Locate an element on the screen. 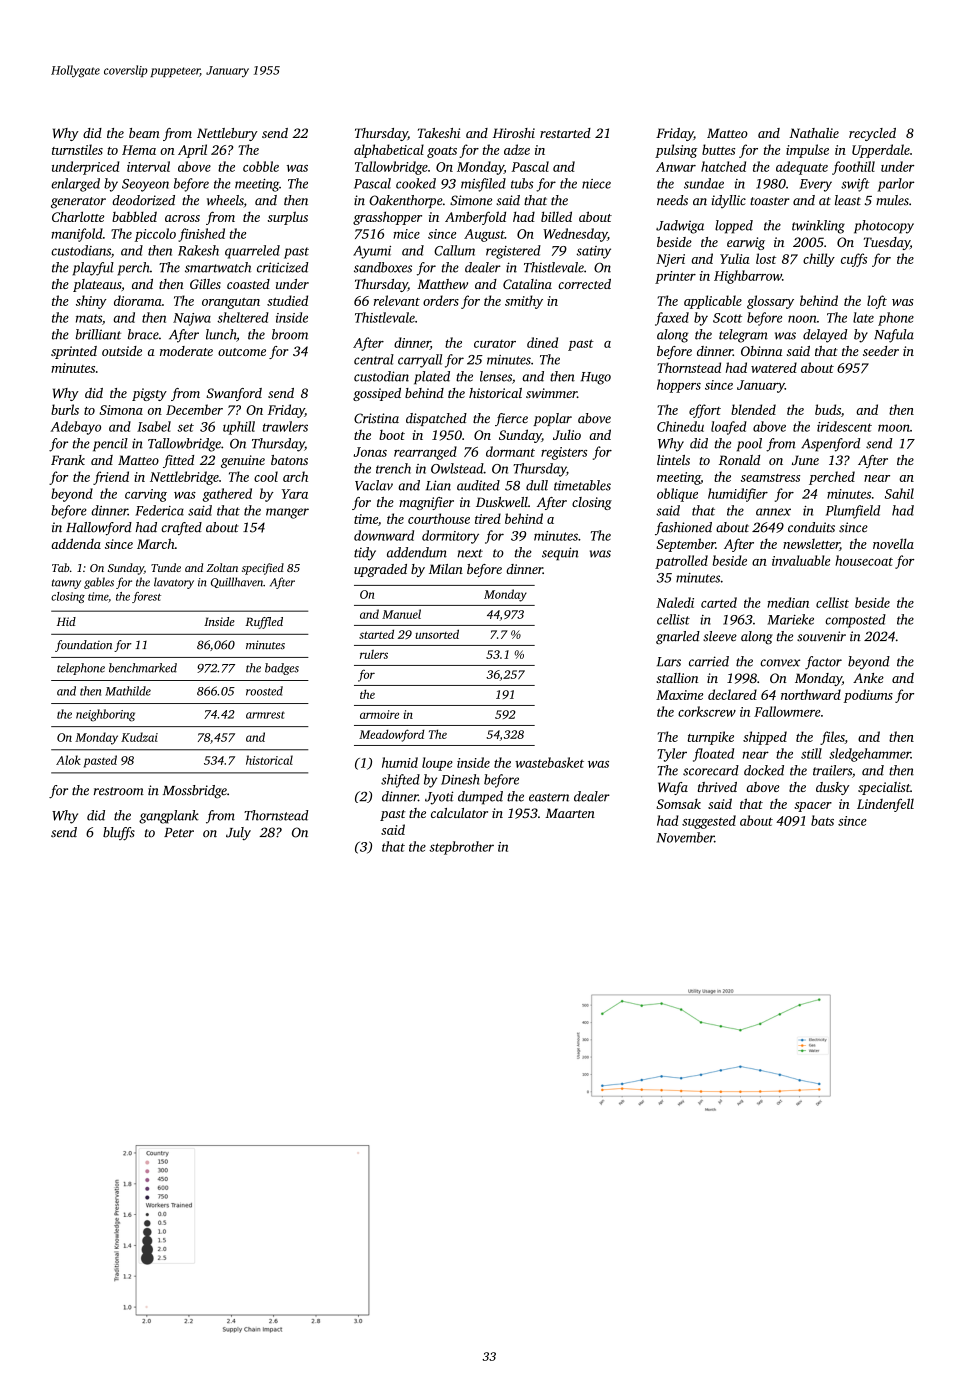 The height and width of the screenshot is (1397, 965). Hugo is located at coordinates (596, 378).
